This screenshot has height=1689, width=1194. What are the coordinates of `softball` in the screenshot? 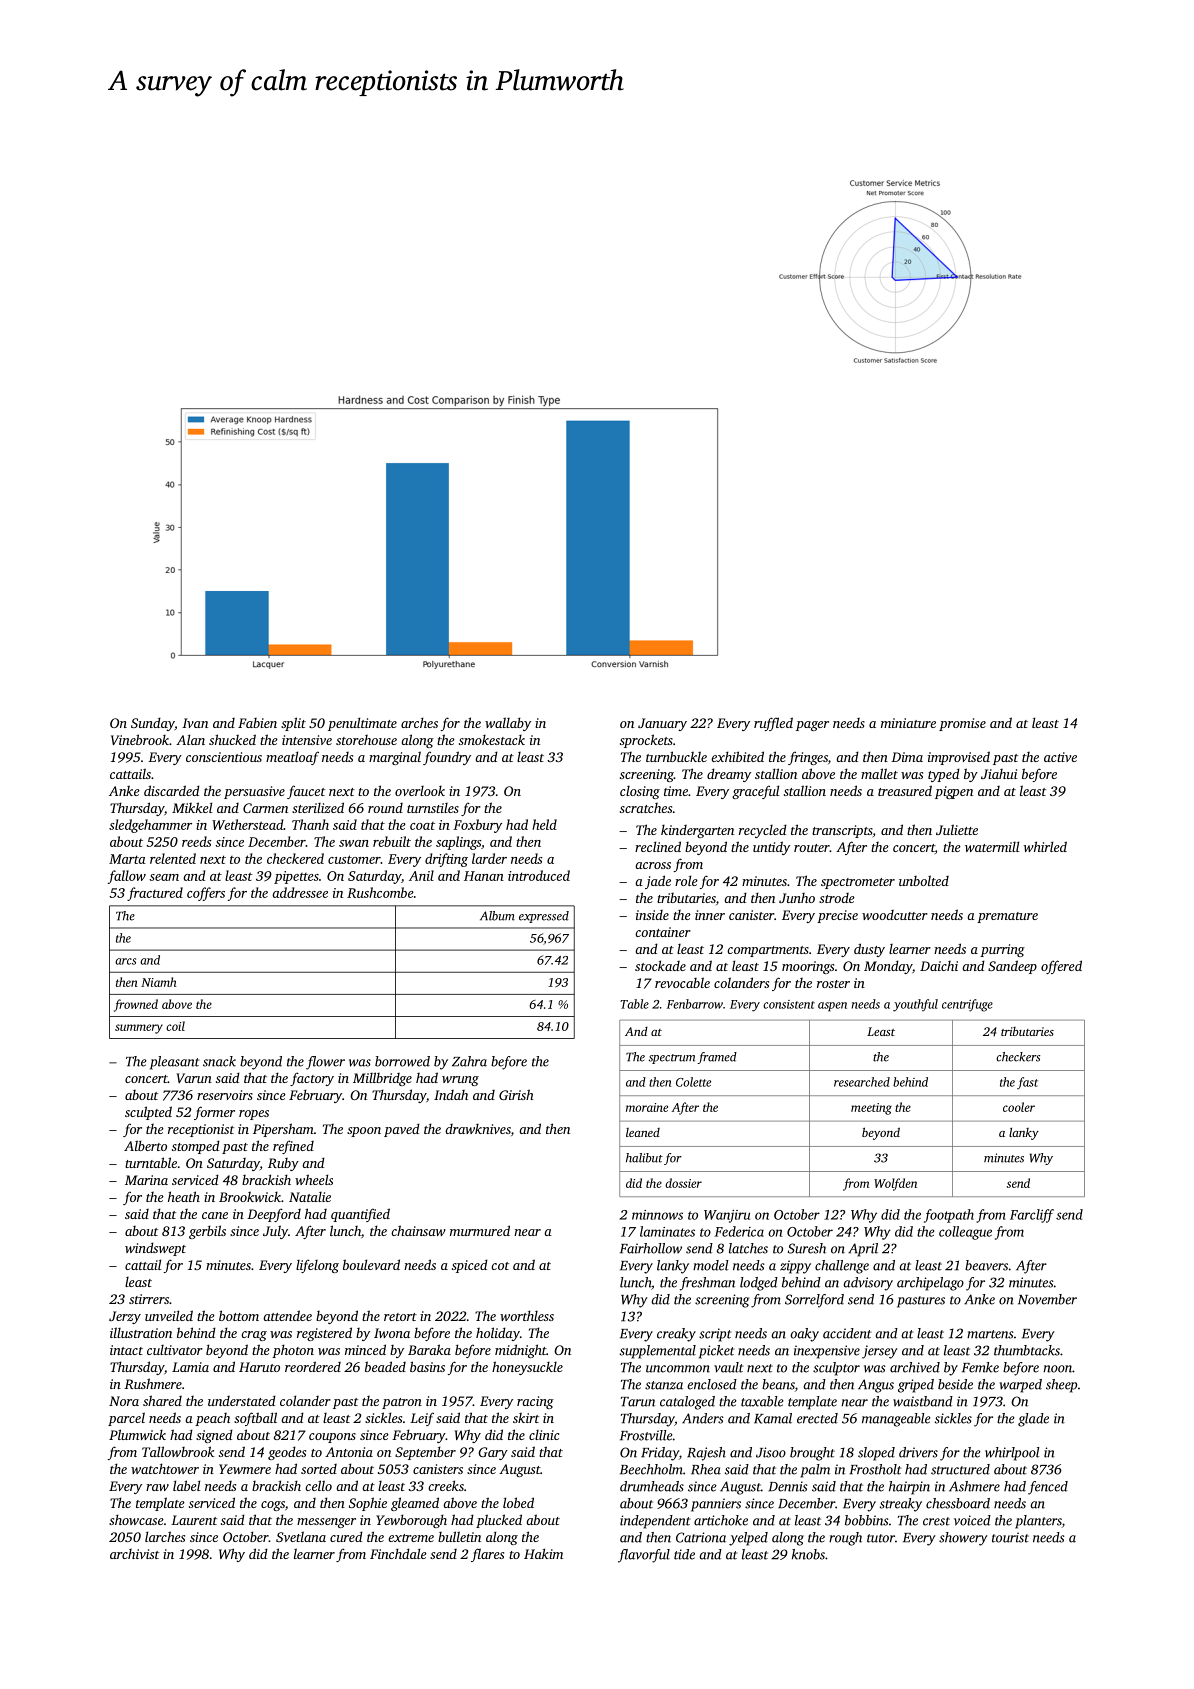 It's located at (255, 1419).
